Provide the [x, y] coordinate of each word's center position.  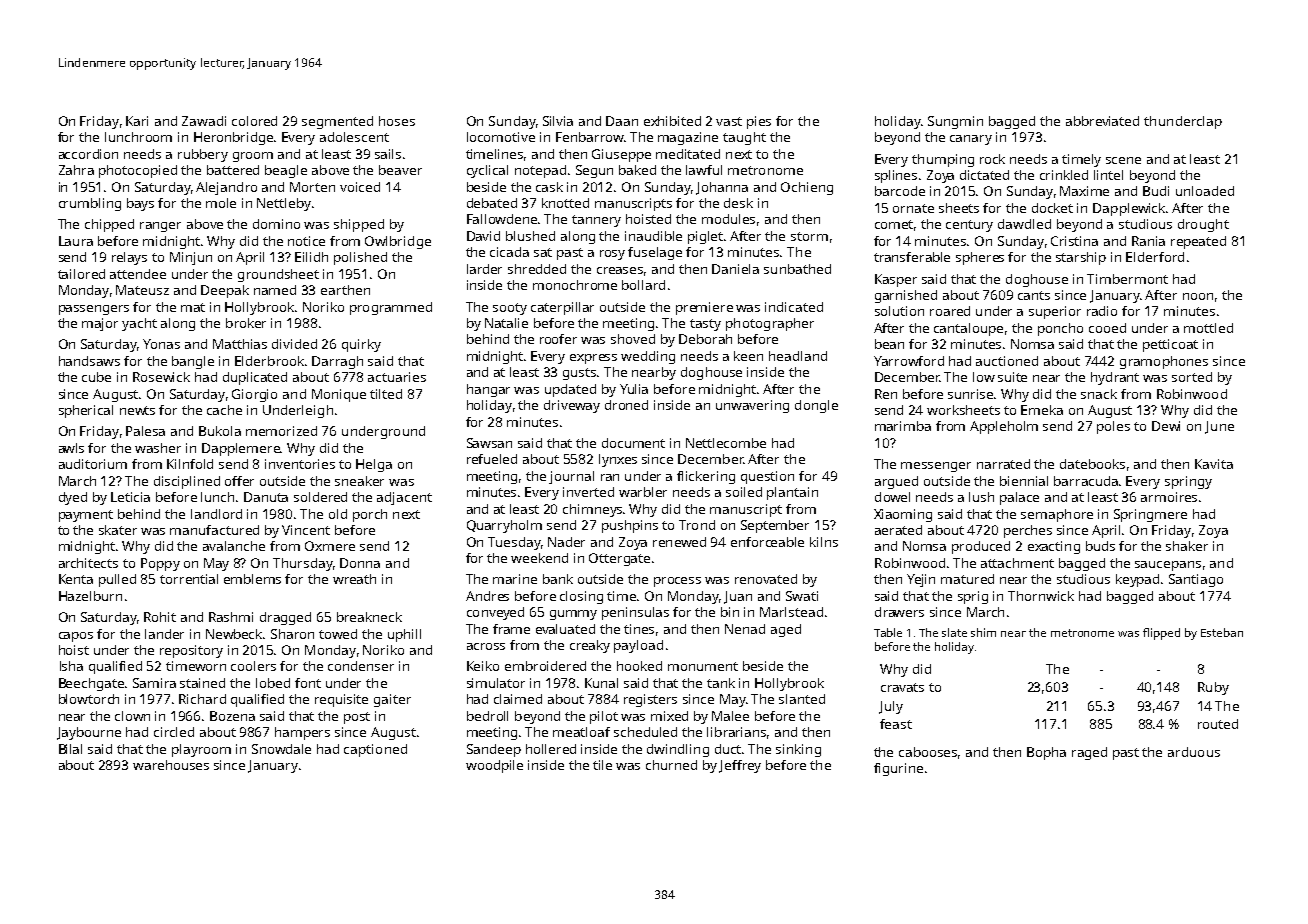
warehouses [171, 765]
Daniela [735, 269]
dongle [816, 406]
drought [1203, 225]
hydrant [1115, 378]
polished [360, 258]
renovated [766, 579]
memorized [281, 431]
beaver [400, 170]
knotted [565, 203]
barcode [900, 191]
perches [1028, 531]
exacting [1054, 547]
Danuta [266, 497]
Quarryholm [504, 526]
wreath [354, 579]
